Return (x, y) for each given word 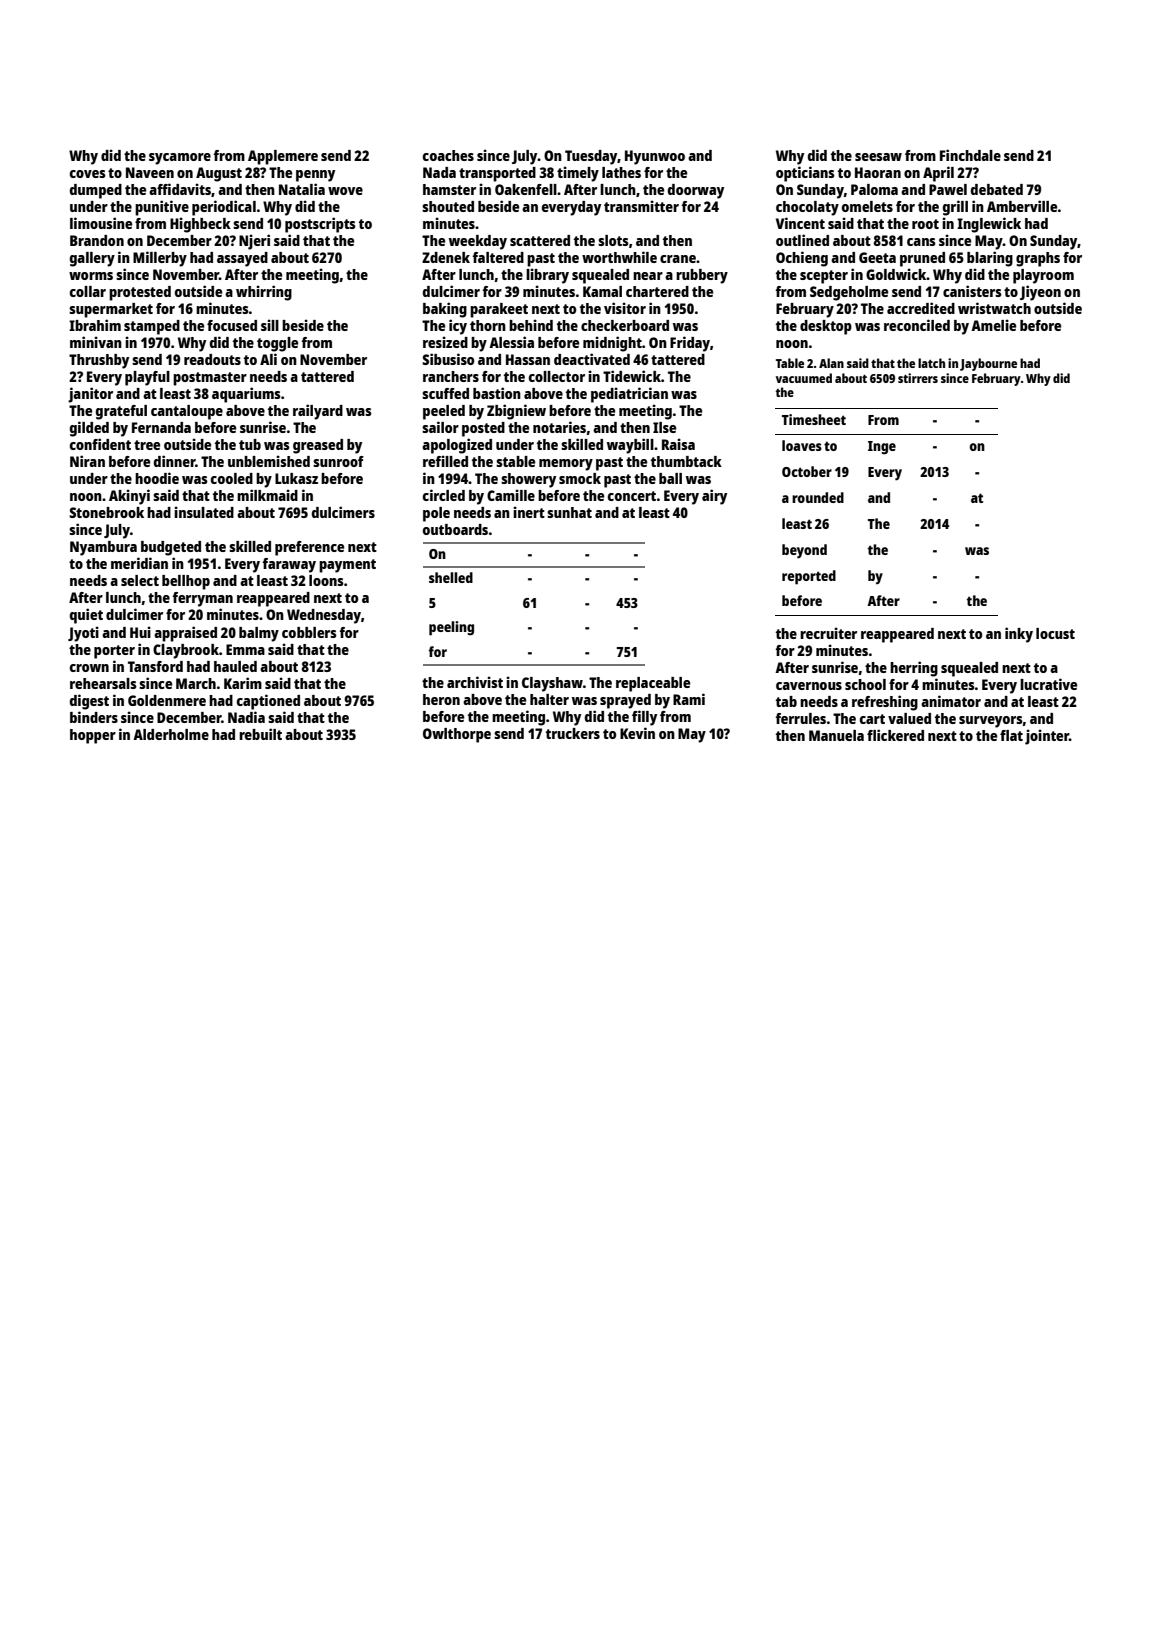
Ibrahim (95, 325)
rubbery (702, 276)
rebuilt (260, 734)
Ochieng (802, 259)
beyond (804, 551)
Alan (831, 363)
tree (147, 445)
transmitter (641, 206)
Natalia (302, 189)
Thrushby (99, 361)
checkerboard (625, 325)
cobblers (309, 632)
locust (1055, 633)
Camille (511, 495)
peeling (451, 628)
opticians (805, 174)
